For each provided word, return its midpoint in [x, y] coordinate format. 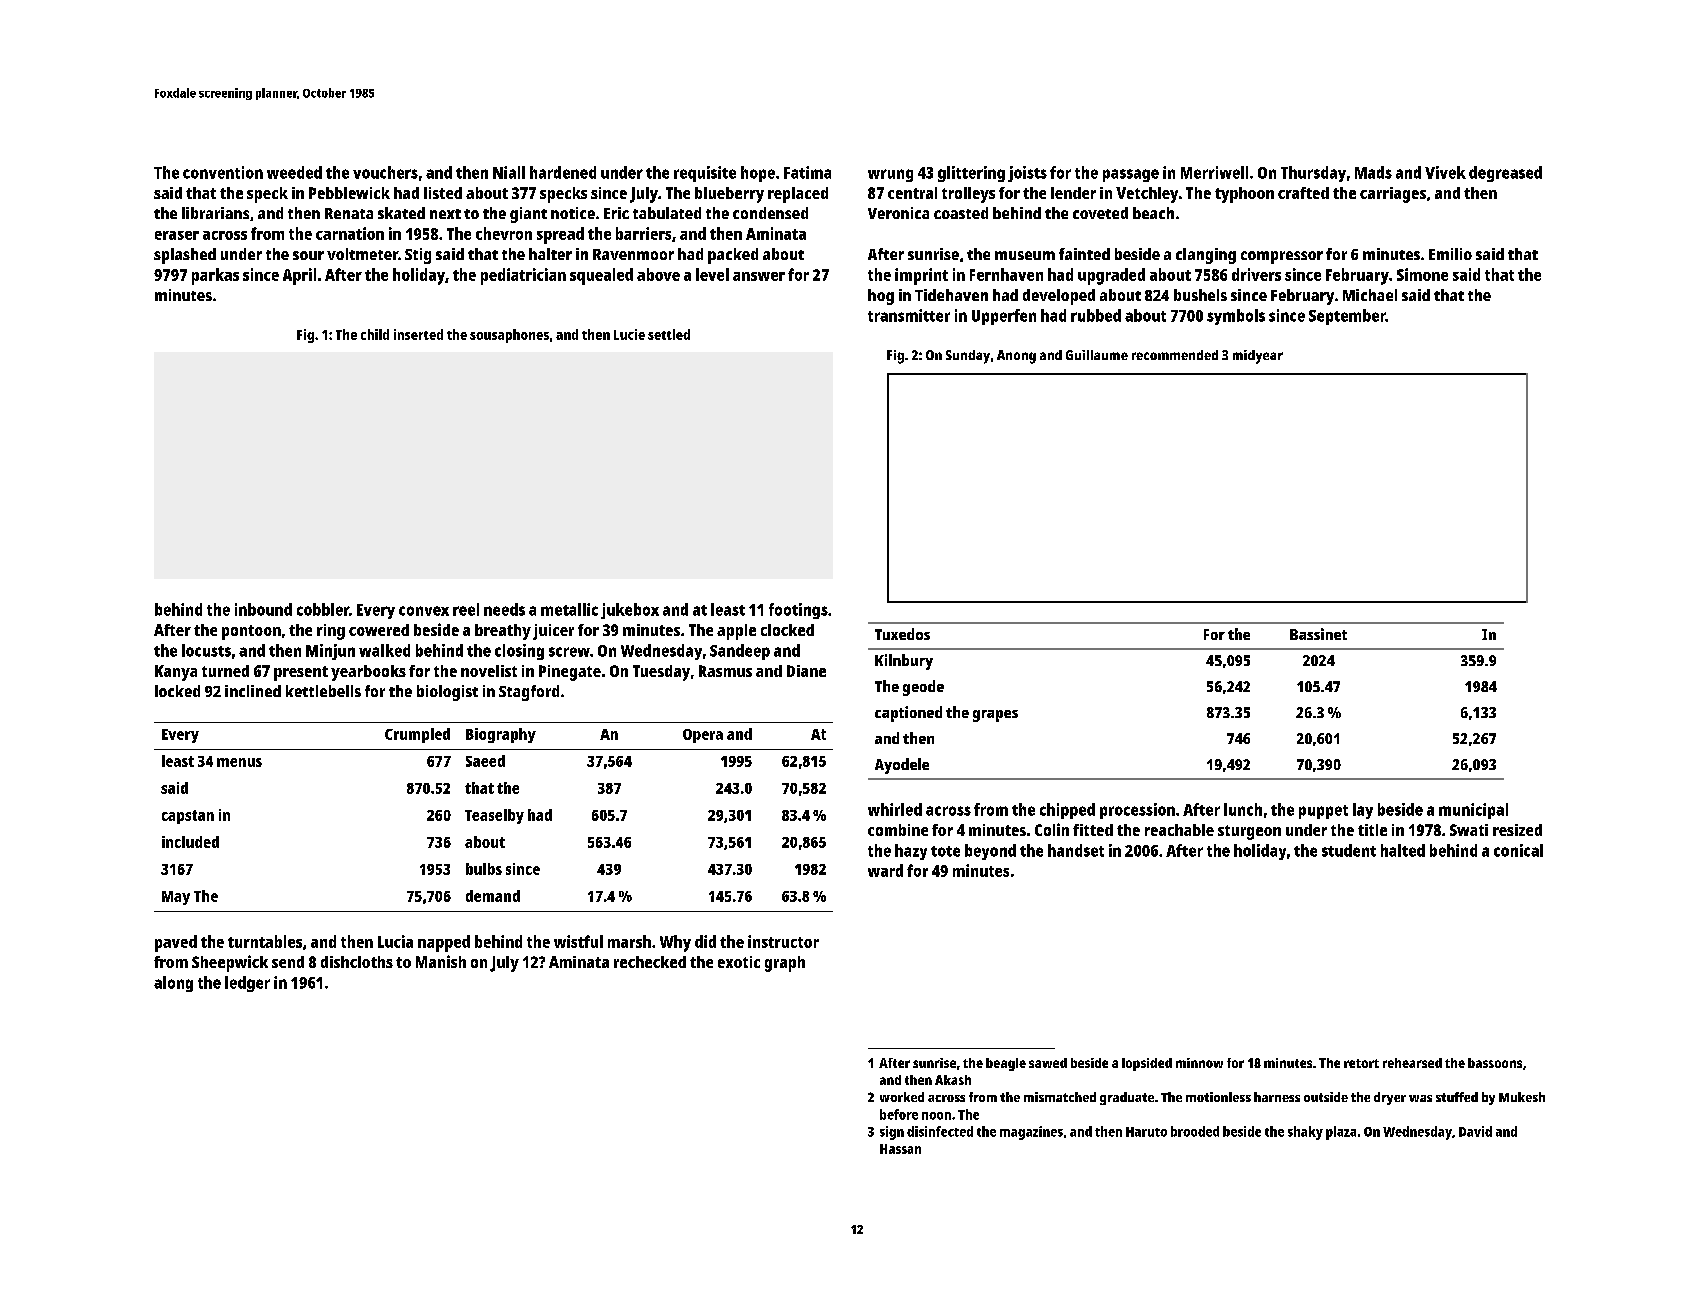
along [173, 984]
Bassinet [1318, 634]
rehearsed [1412, 1063]
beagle [1006, 1064]
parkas [215, 276]
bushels [1200, 295]
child [375, 334]
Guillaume [1097, 355]
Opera [703, 736]
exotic [739, 962]
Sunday [968, 357]
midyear [1258, 357]
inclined [253, 691]
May [176, 898]
